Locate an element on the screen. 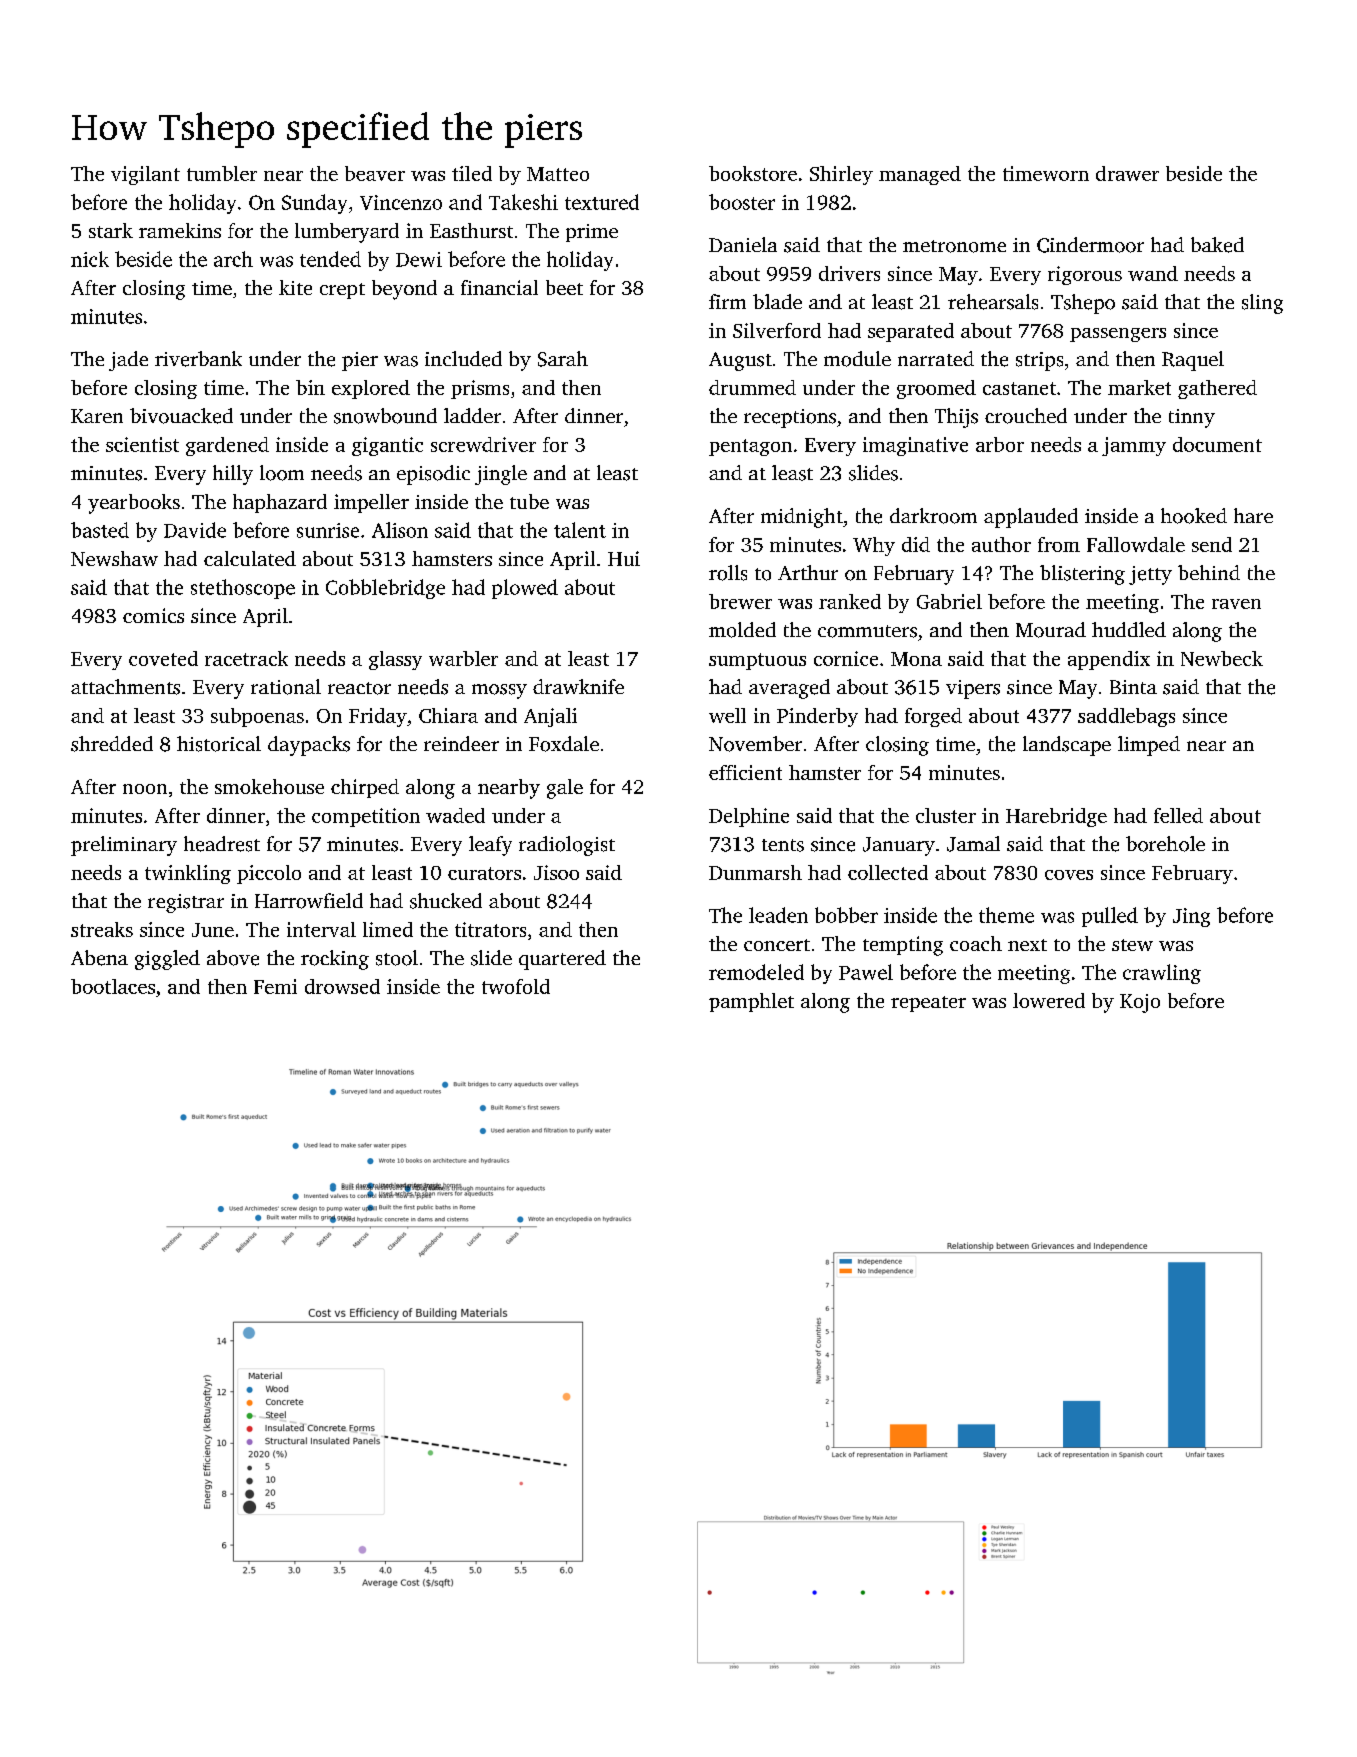 The height and width of the screenshot is (1757, 1357). piccolo is located at coordinates (269, 874).
